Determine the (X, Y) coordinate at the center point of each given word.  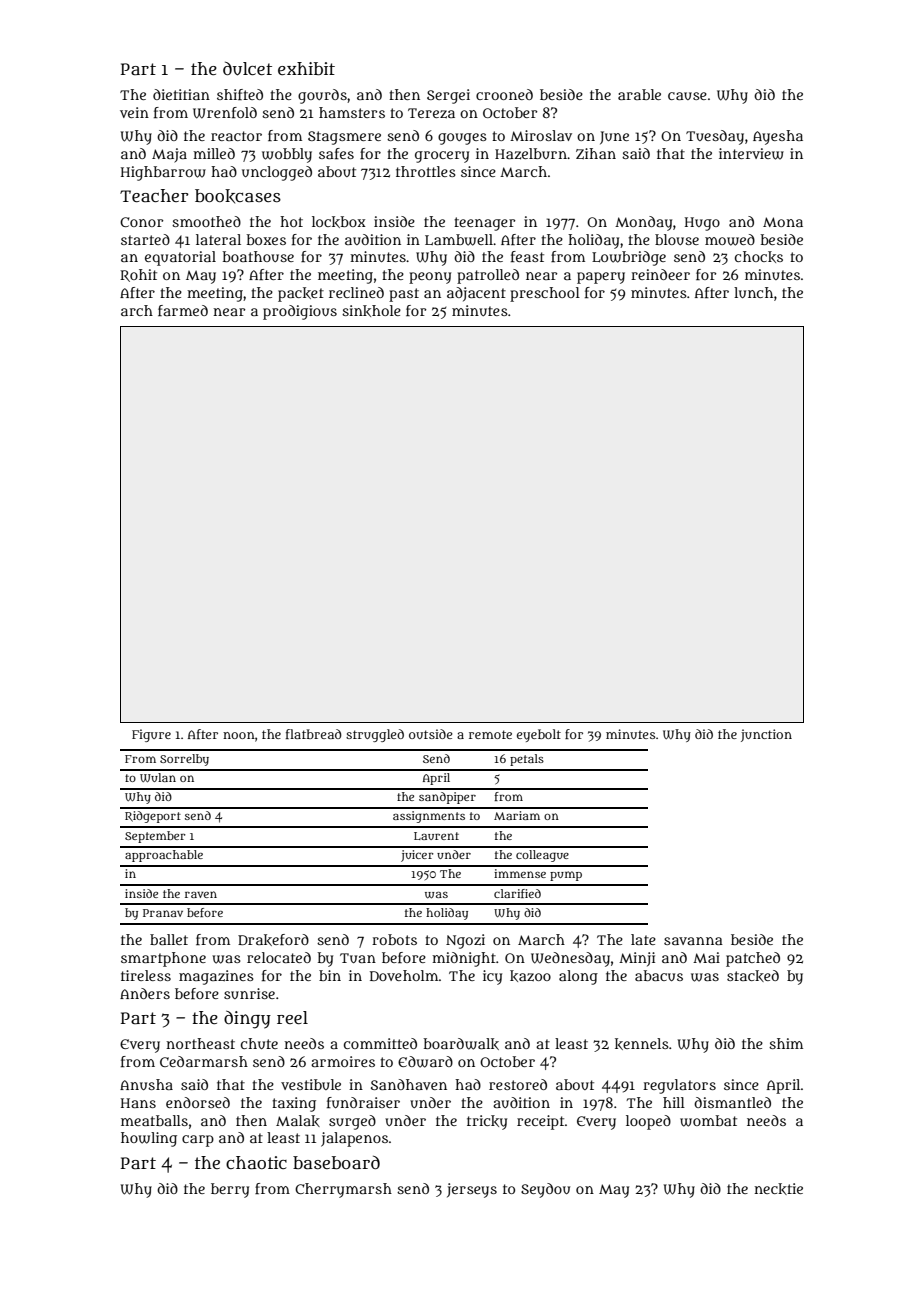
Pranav (163, 913)
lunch (753, 292)
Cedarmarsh (204, 1061)
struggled (375, 735)
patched (753, 959)
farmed (183, 310)
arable (639, 94)
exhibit (306, 68)
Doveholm (404, 975)
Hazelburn (531, 154)
